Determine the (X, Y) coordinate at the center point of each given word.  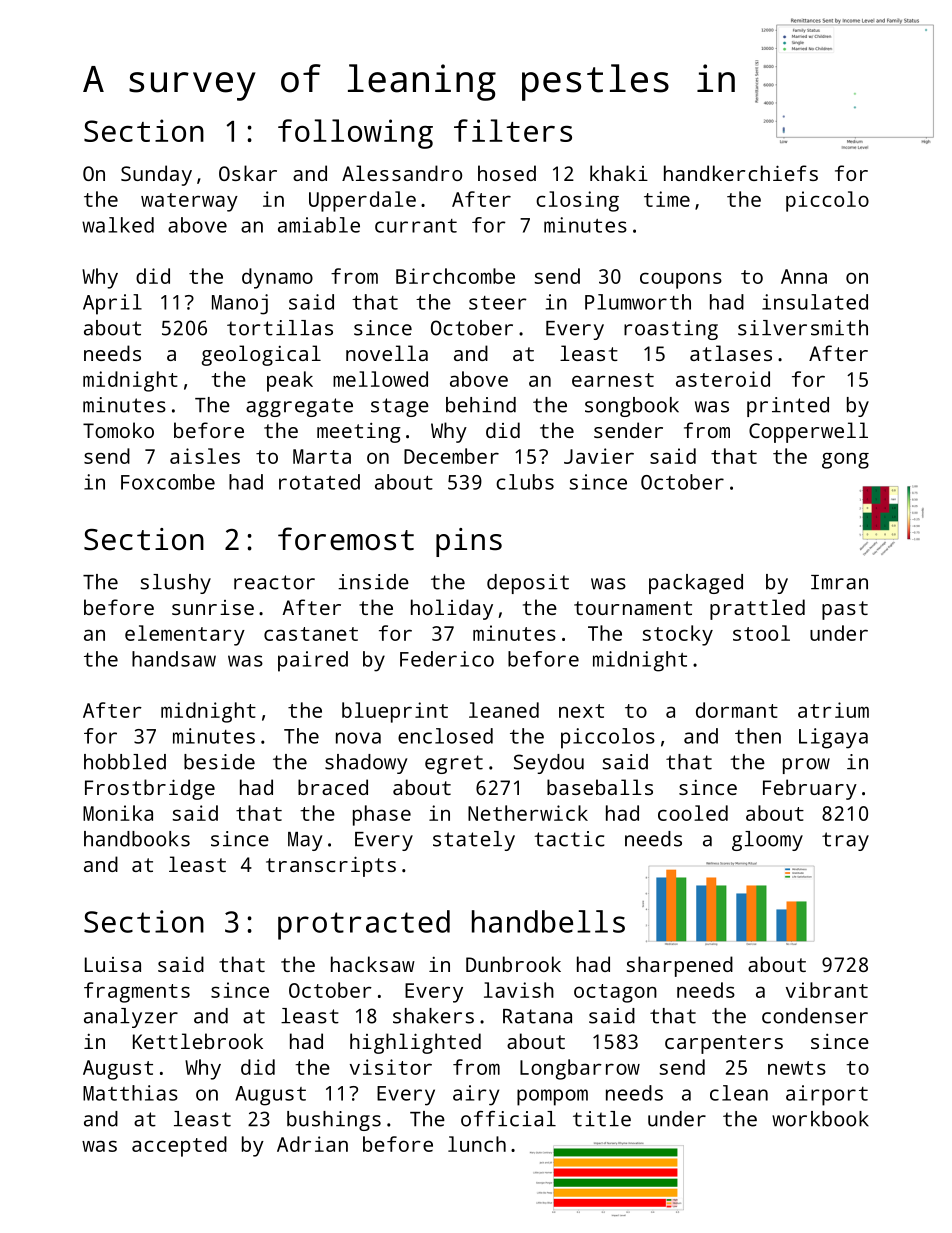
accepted (179, 1146)
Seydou (549, 764)
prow (806, 766)
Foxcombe (168, 482)
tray (845, 841)
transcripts (331, 866)
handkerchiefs (741, 173)
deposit (528, 584)
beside (219, 762)
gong (845, 460)
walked (118, 225)
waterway (189, 202)
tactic (569, 839)
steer (498, 303)
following (355, 134)
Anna (804, 276)
